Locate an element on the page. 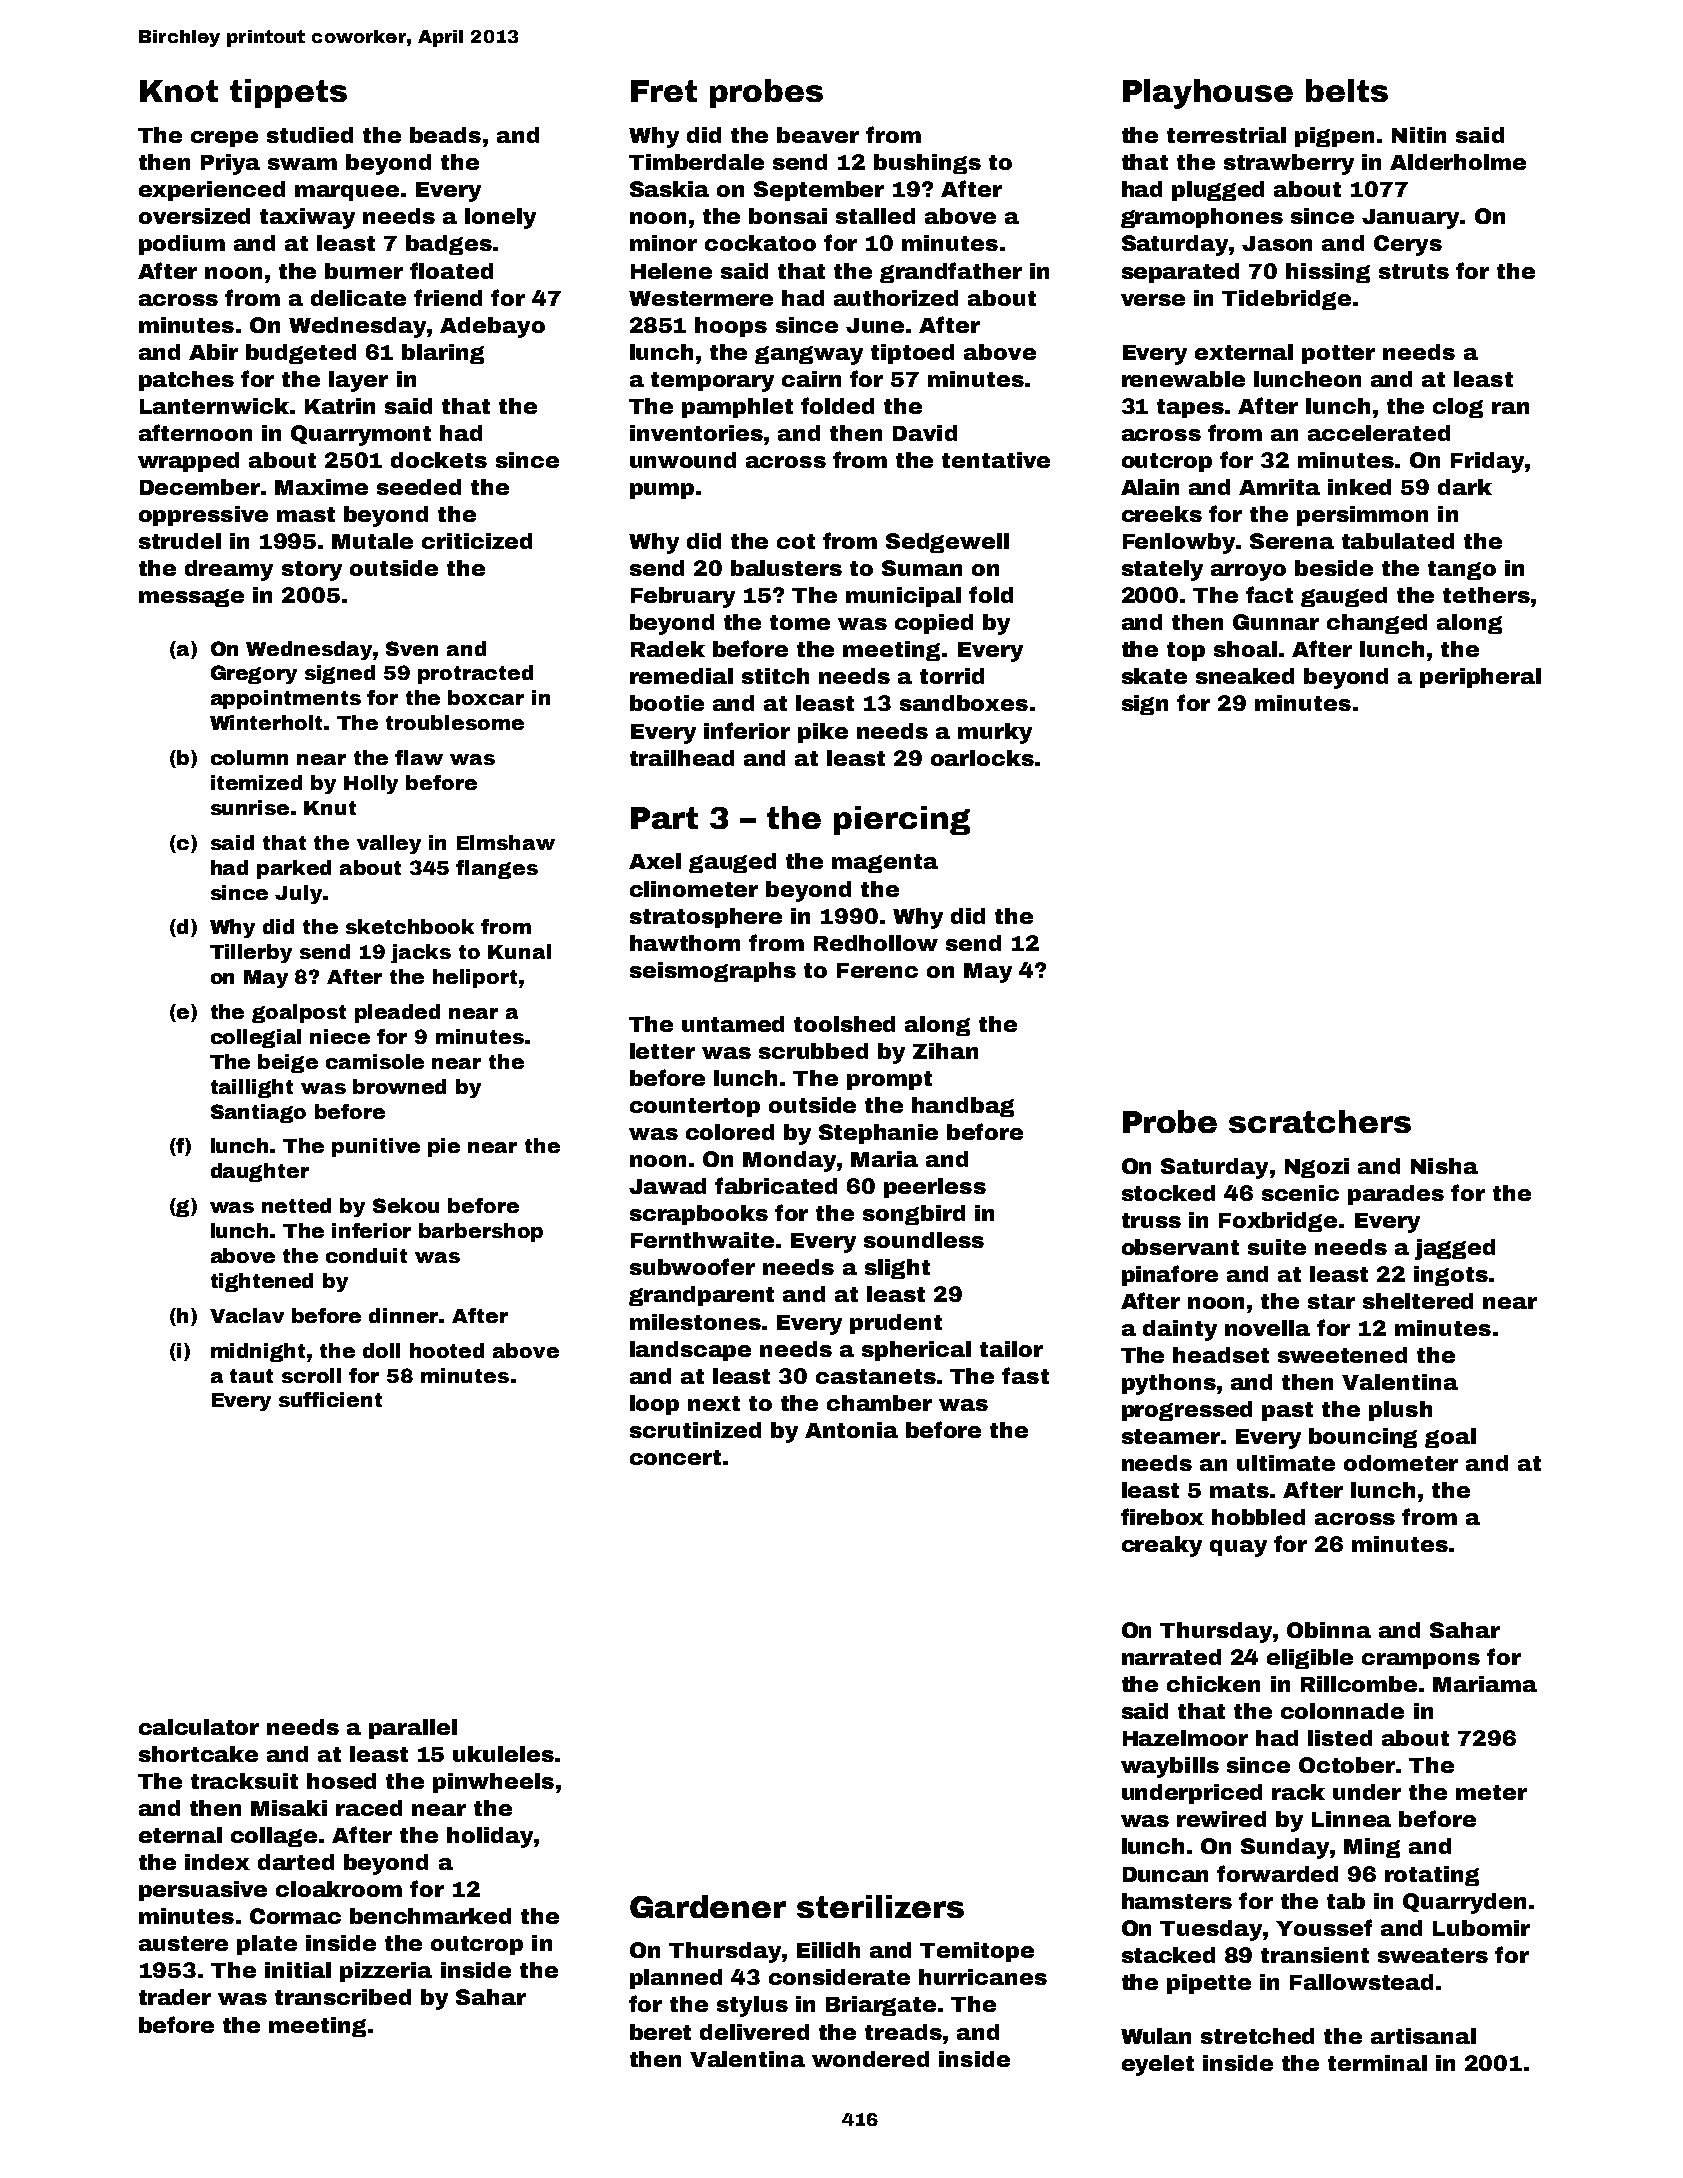 The width and height of the image is (1683, 2178). trailhead is located at coordinates (682, 758).
